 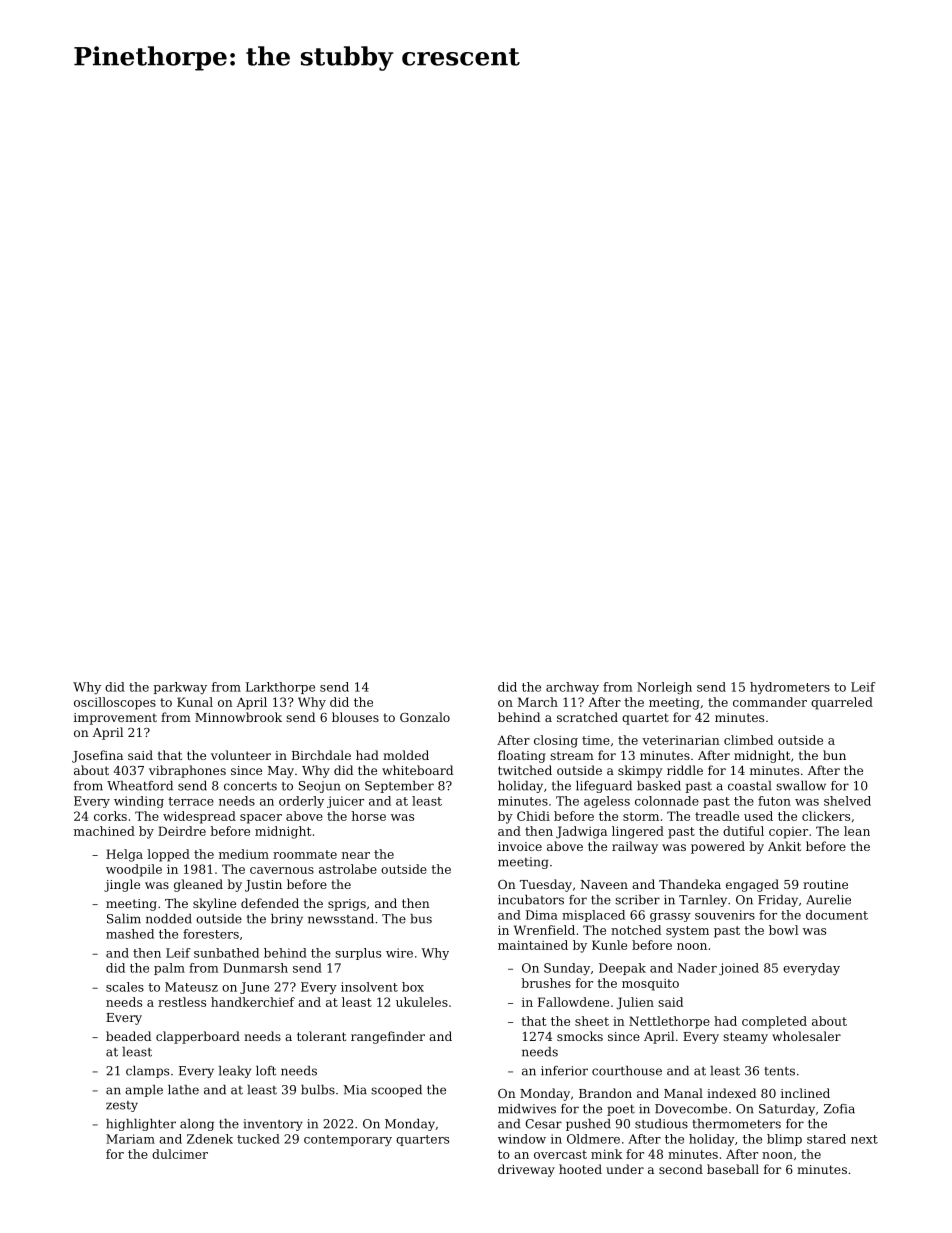 I want to click on railway, so click(x=635, y=847).
